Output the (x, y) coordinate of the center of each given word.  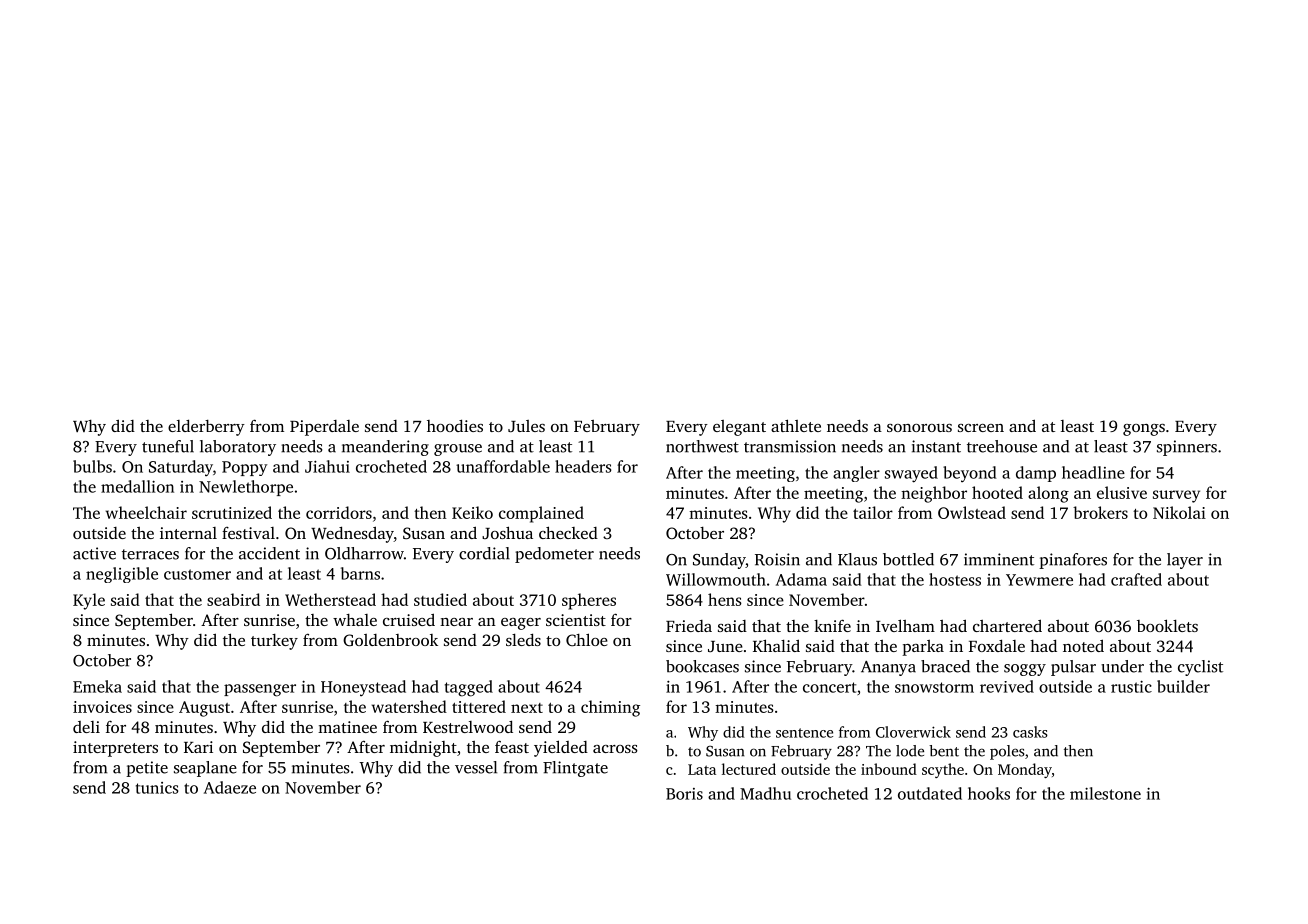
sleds (523, 639)
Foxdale (997, 645)
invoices (102, 707)
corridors (339, 512)
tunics (157, 788)
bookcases (702, 666)
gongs (1144, 430)
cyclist (1200, 668)
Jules (526, 426)
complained (541, 514)
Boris (684, 794)
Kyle (89, 601)
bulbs (92, 466)
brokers (1100, 512)
